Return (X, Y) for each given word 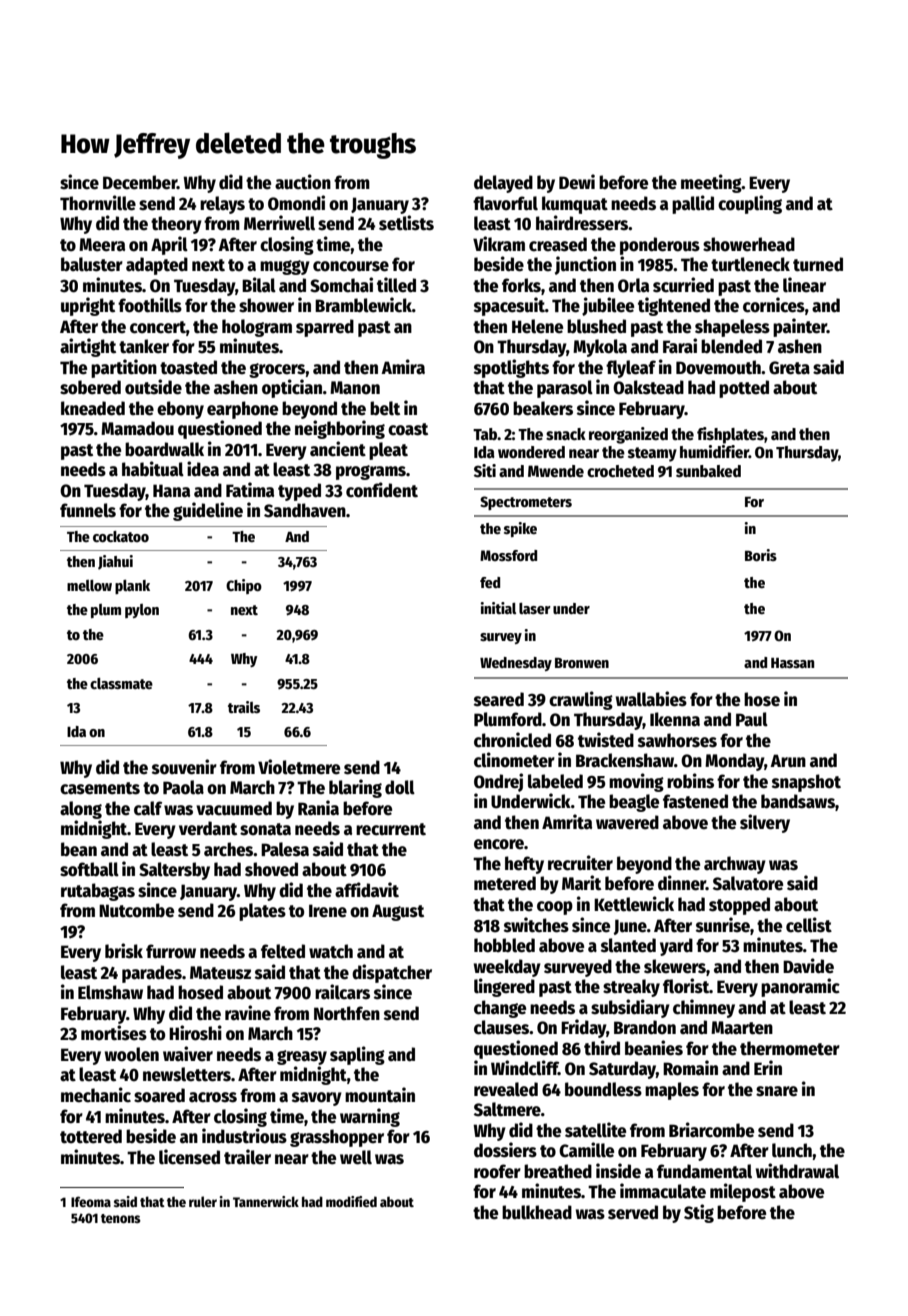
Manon (355, 388)
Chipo (244, 586)
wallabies (651, 699)
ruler (203, 1201)
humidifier (714, 452)
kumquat (575, 205)
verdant (208, 828)
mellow (89, 585)
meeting (711, 183)
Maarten (742, 1028)
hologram (257, 328)
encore (499, 844)
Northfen (347, 1013)
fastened (695, 801)
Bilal (259, 285)
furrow (171, 951)
